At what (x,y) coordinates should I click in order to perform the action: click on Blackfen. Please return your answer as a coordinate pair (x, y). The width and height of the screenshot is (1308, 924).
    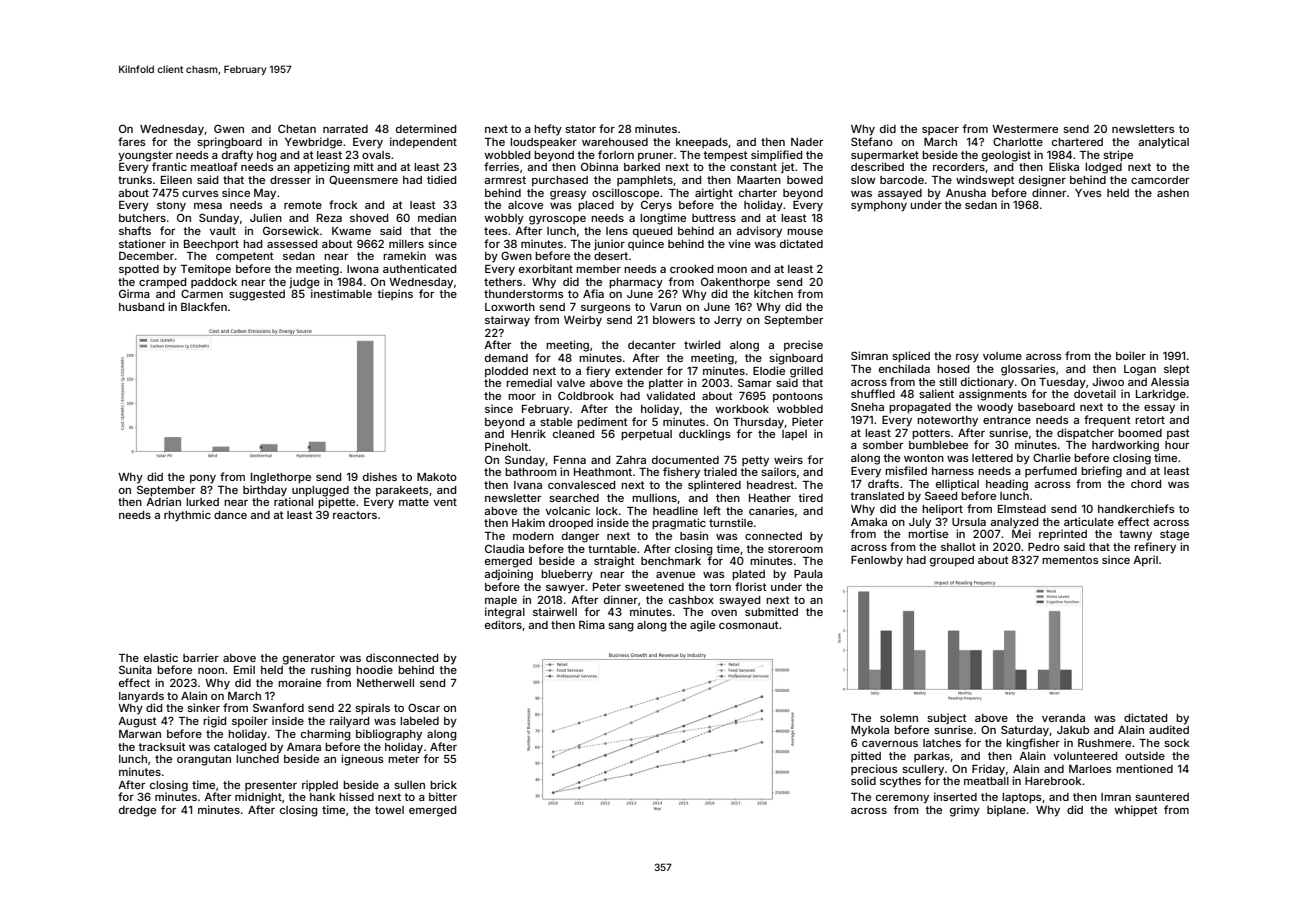
    Looking at the image, I should click on (204, 306).
